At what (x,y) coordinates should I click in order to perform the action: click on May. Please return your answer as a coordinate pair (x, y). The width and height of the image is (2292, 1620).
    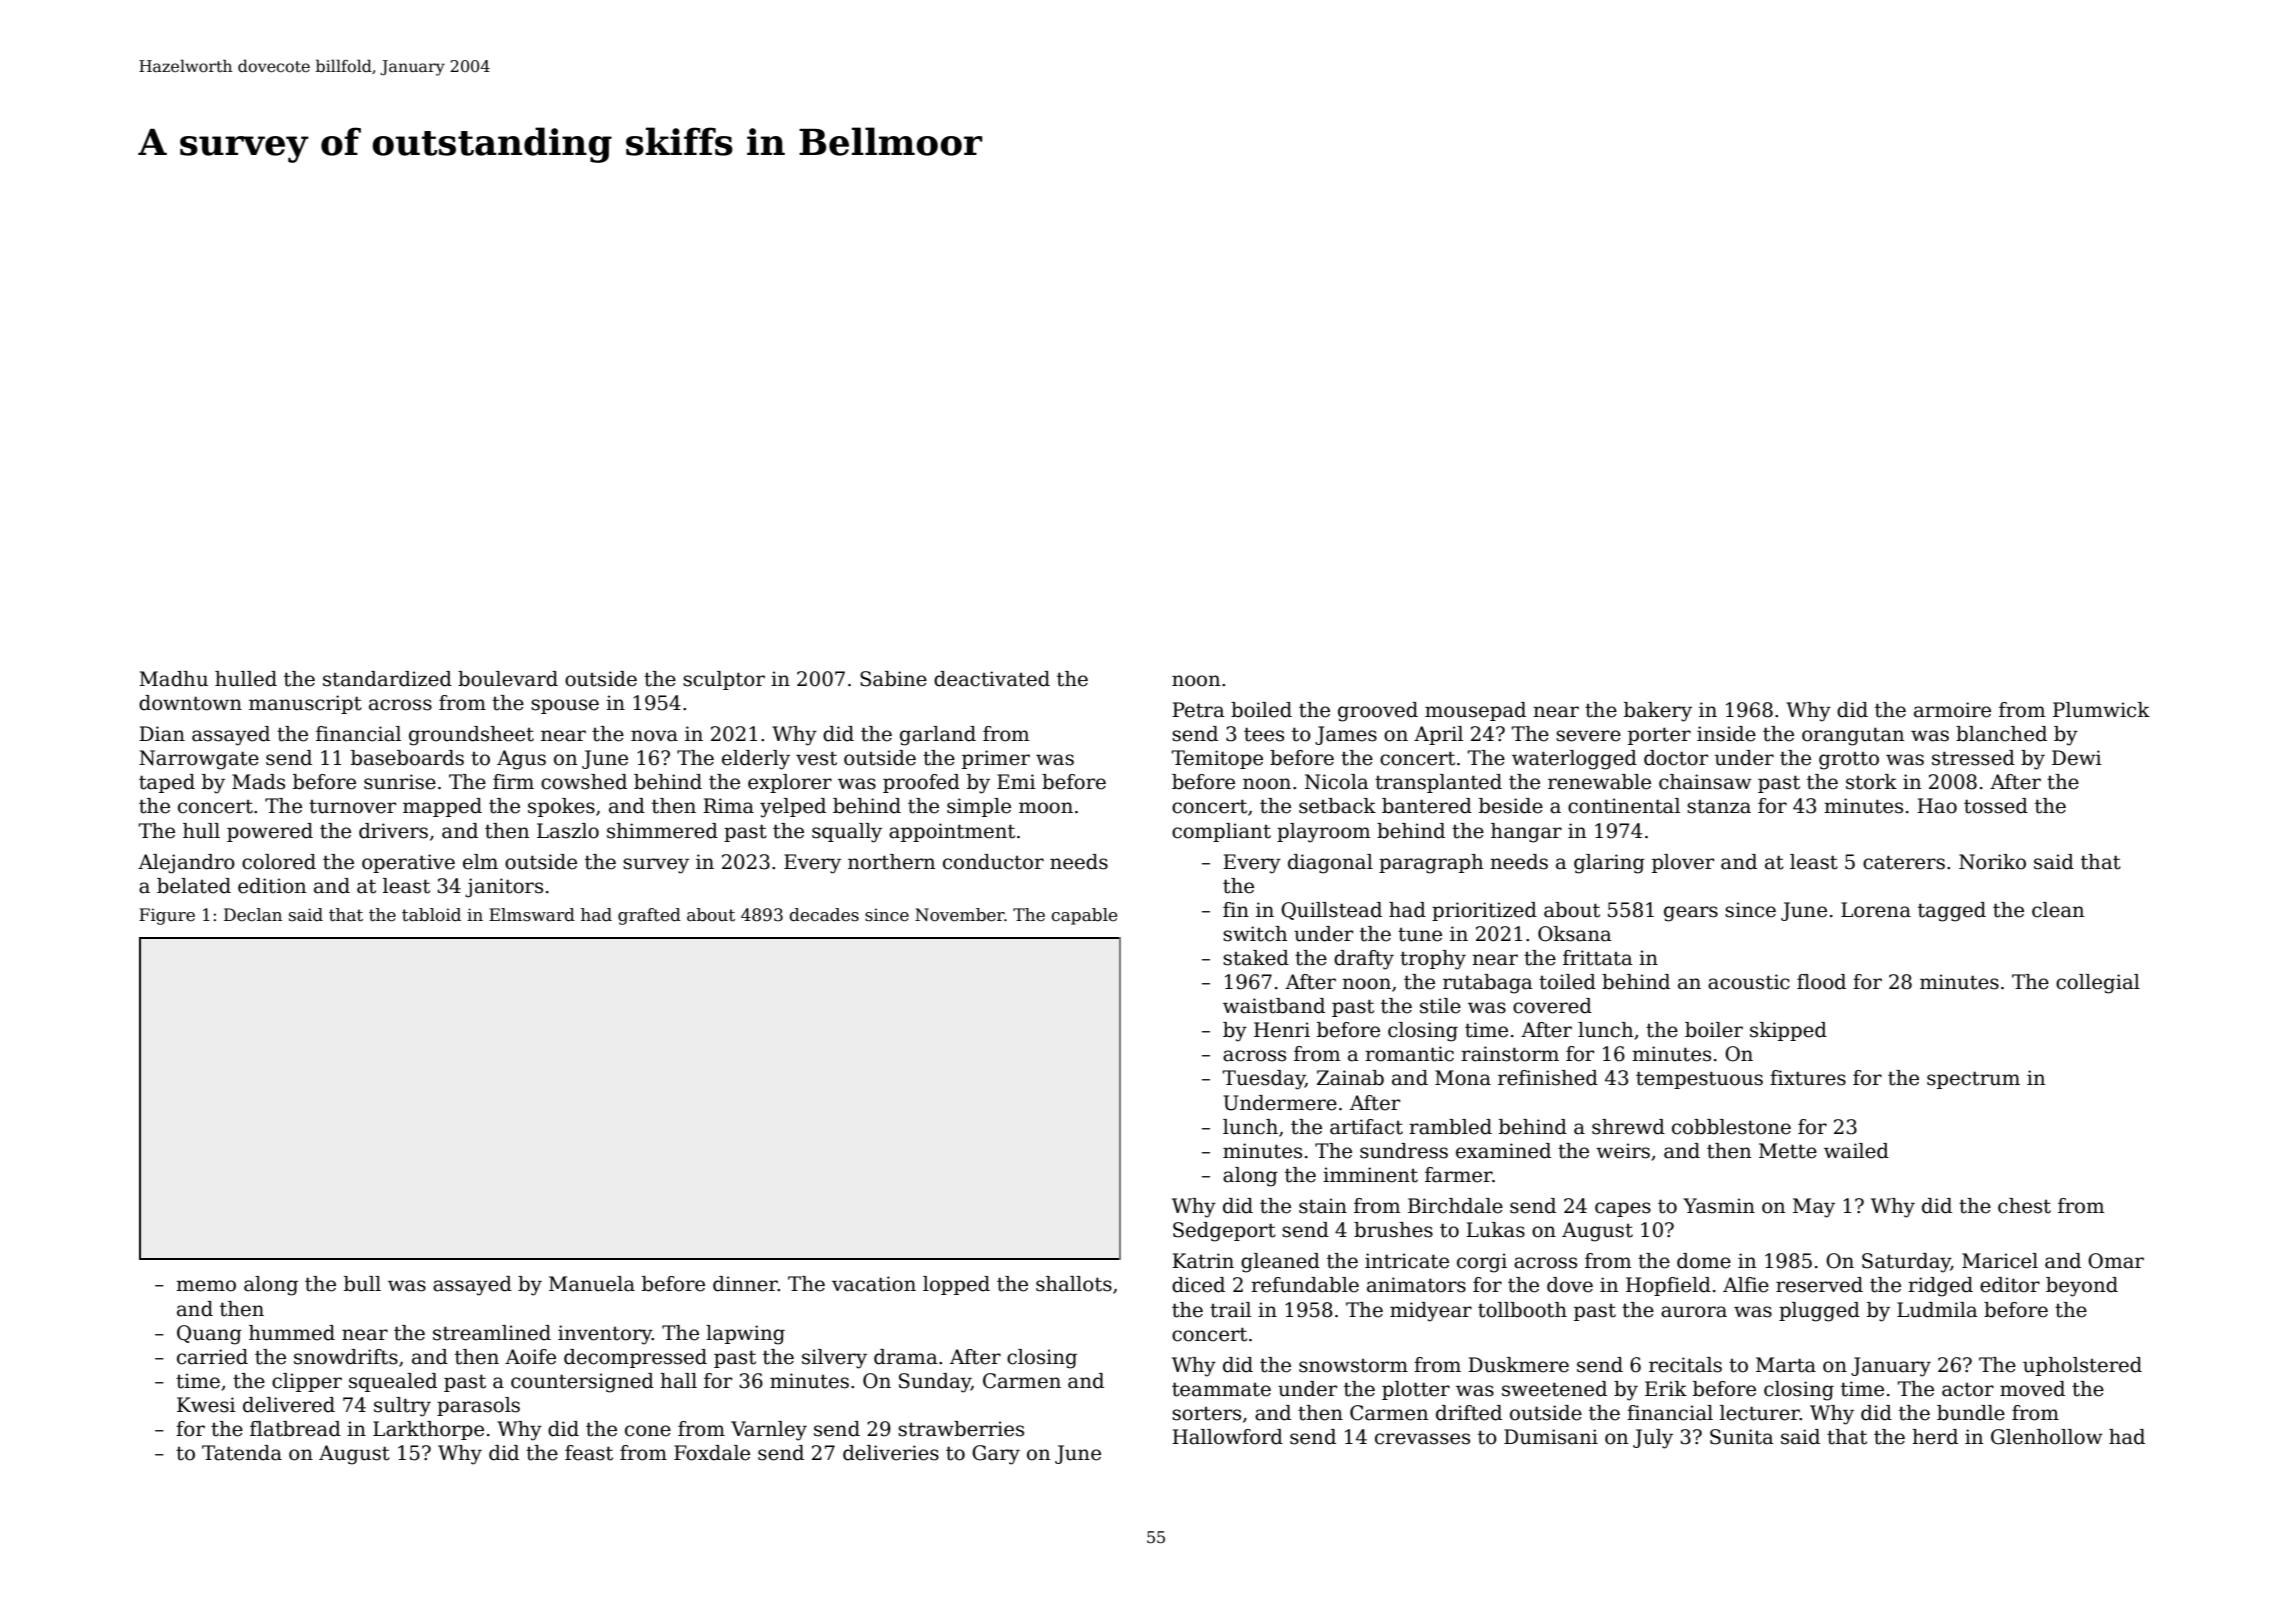
    Looking at the image, I should click on (1814, 1208).
